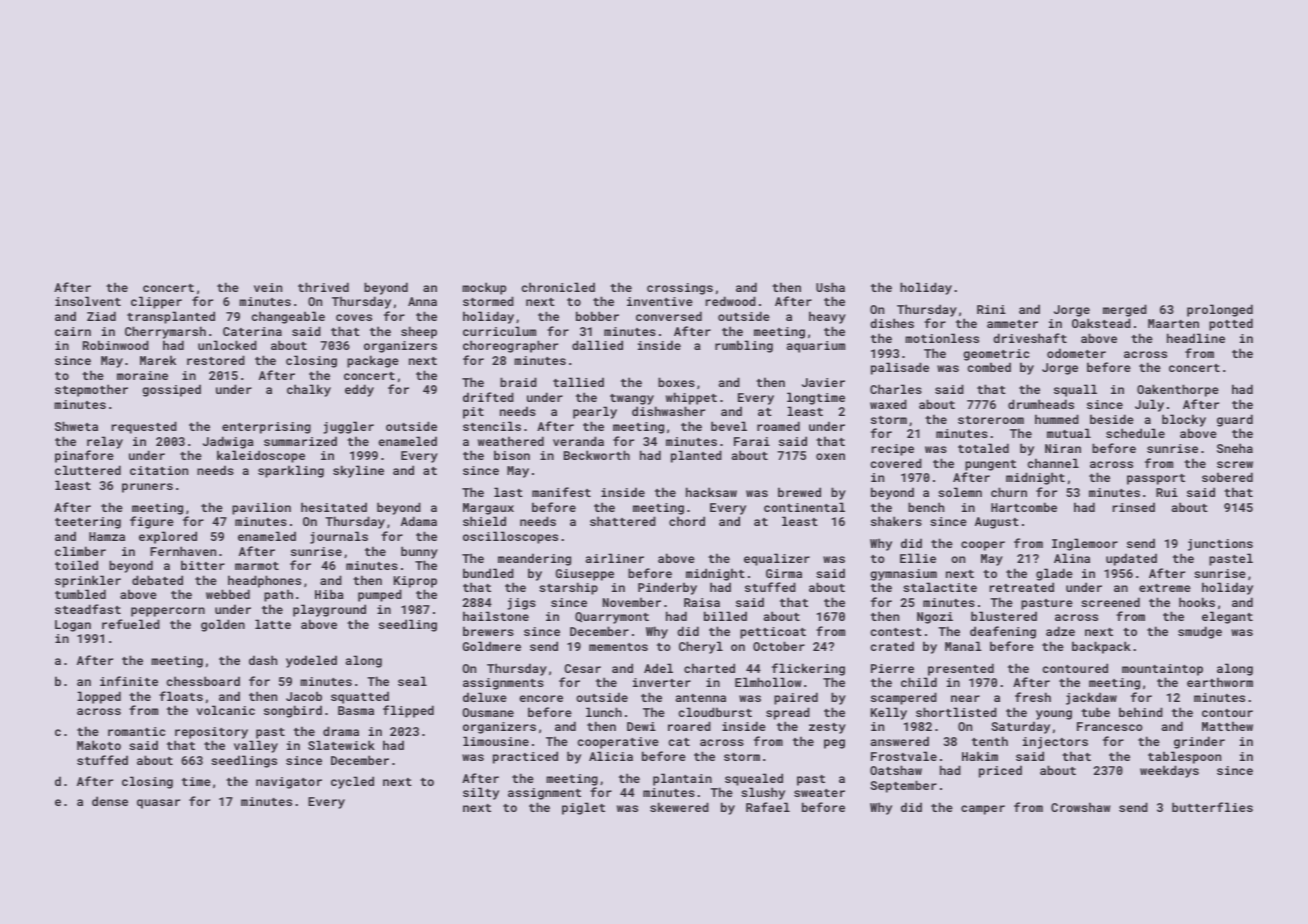 Image resolution: width=1308 pixels, height=924 pixels. I want to click on Rafael, so click(768, 807).
